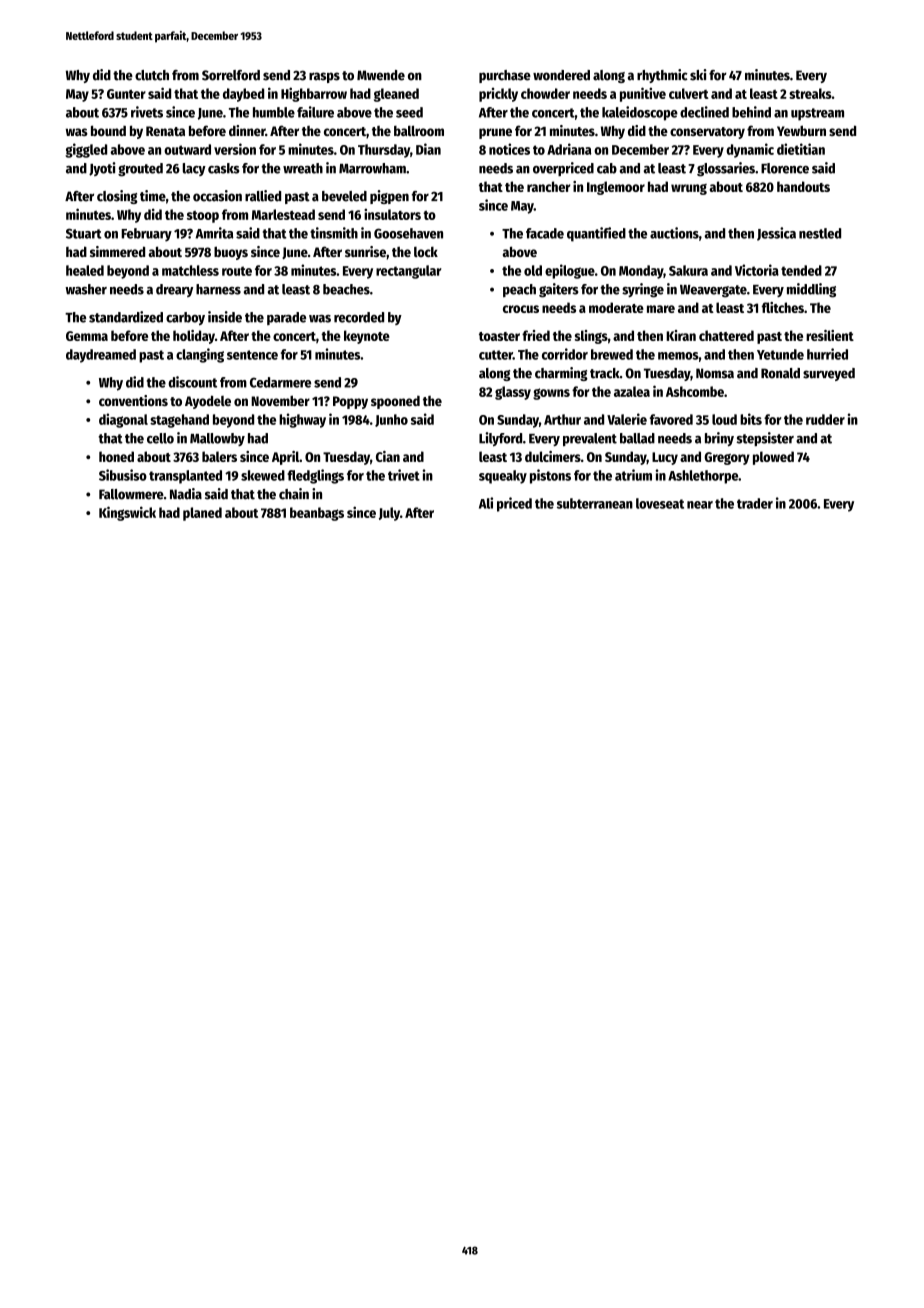 This screenshot has width=924, height=1308. What do you see at coordinates (499, 336) in the screenshot?
I see `toaster` at bounding box center [499, 336].
